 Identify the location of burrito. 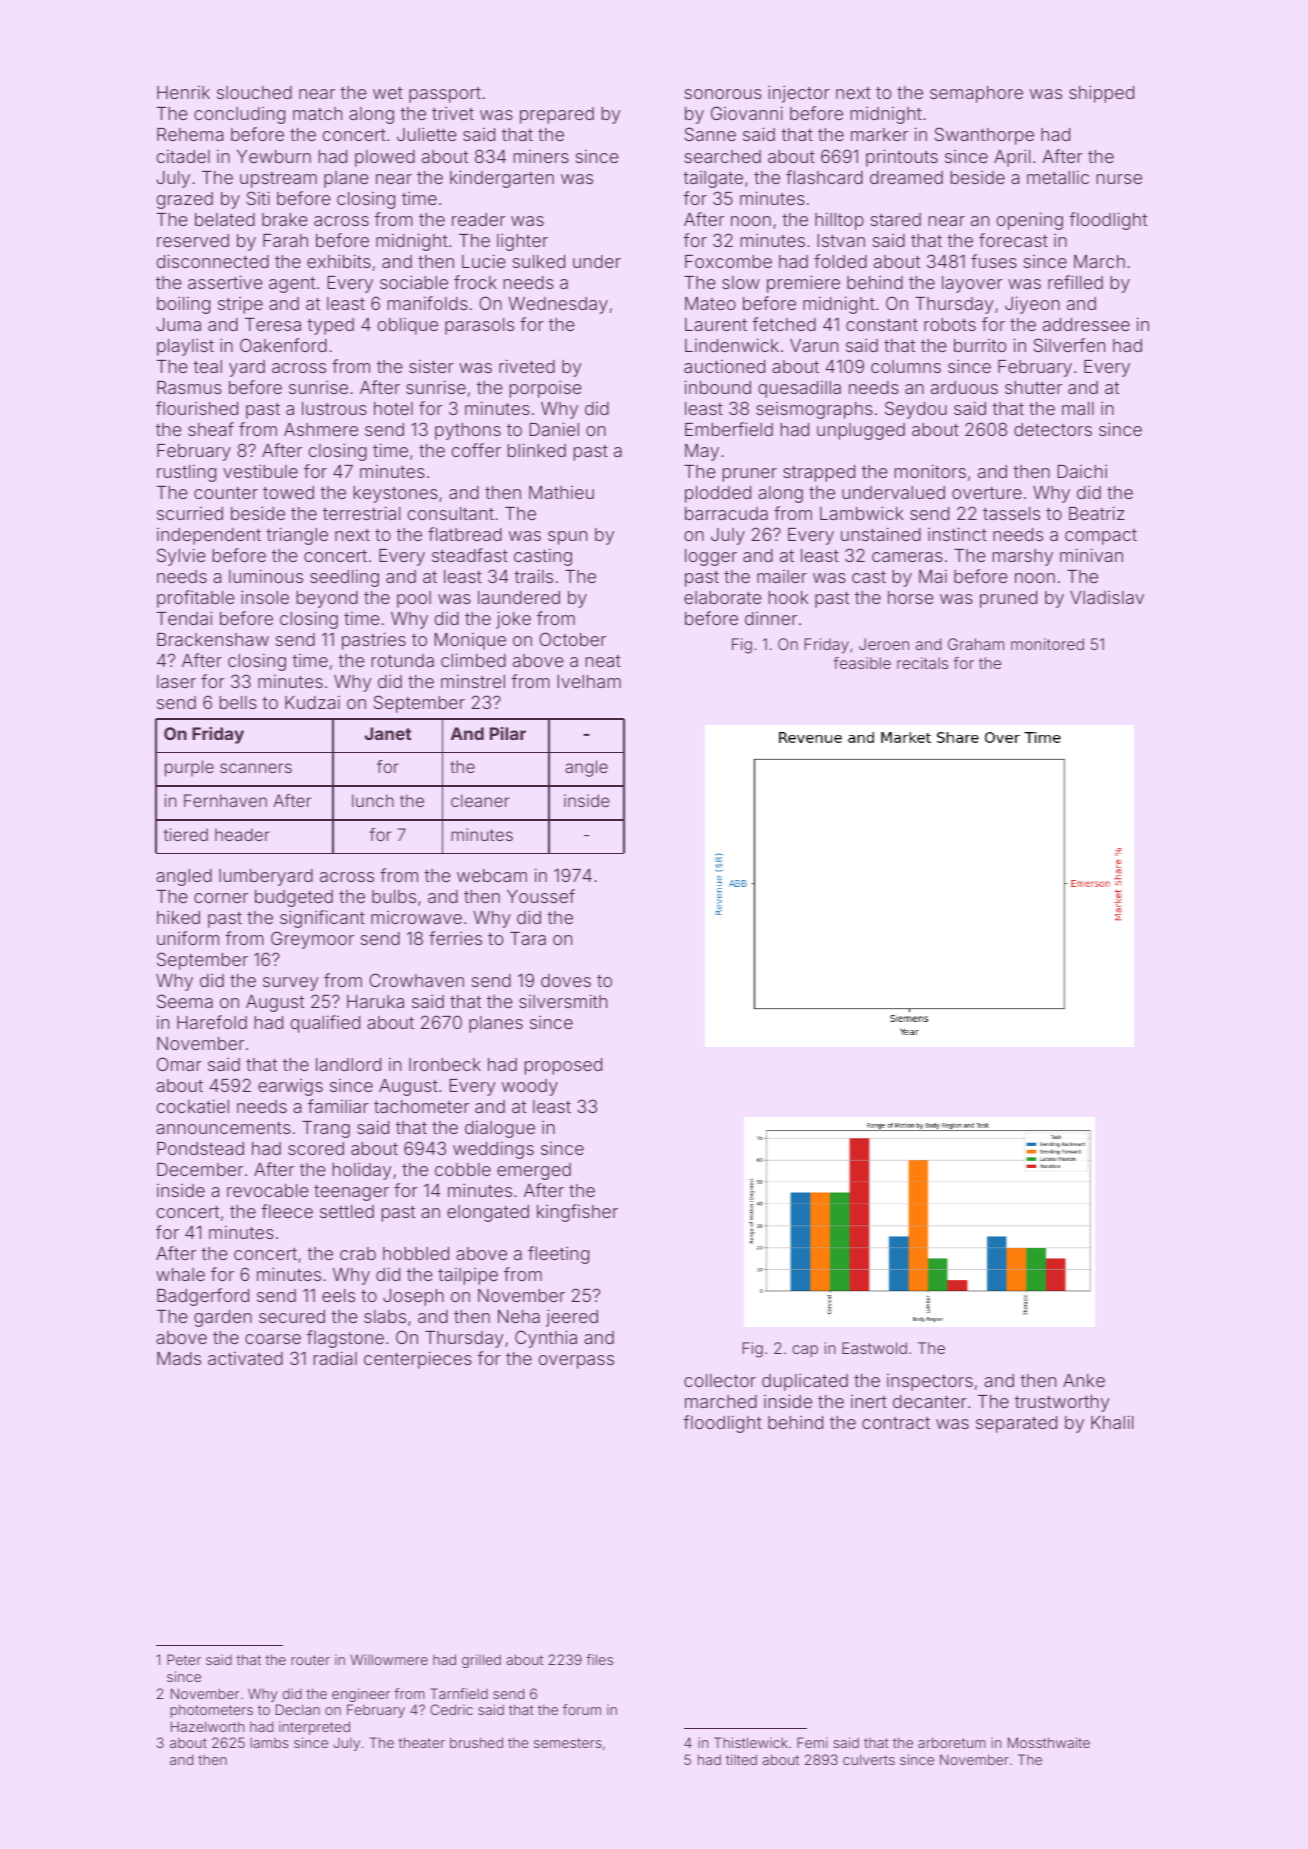
(980, 345).
